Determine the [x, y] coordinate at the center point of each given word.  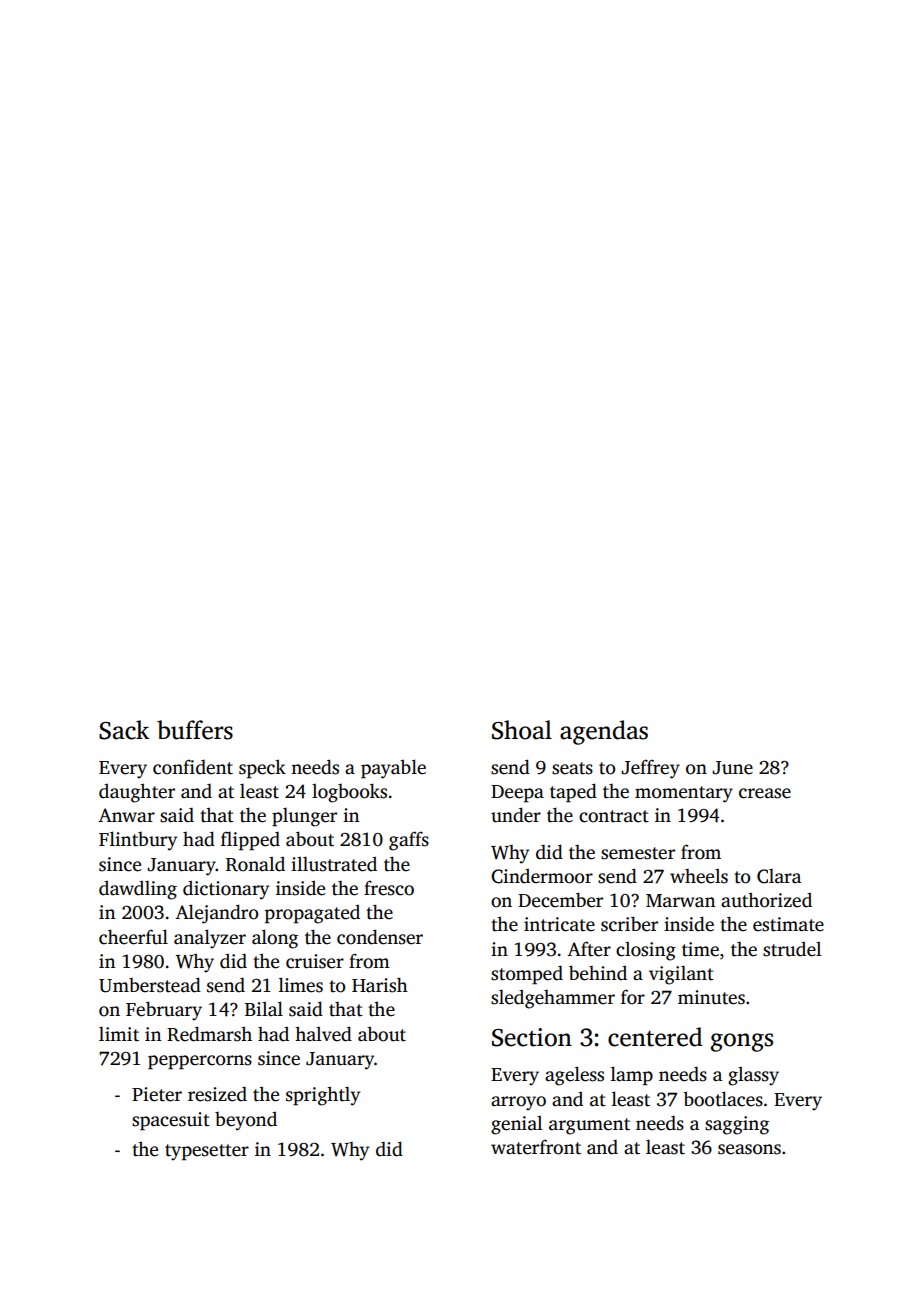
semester [638, 853]
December [560, 900]
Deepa [517, 794]
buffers [195, 730]
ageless [574, 1076]
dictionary [226, 890]
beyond [246, 1121]
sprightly [323, 1096]
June [732, 768]
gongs [742, 1042]
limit [119, 1034]
